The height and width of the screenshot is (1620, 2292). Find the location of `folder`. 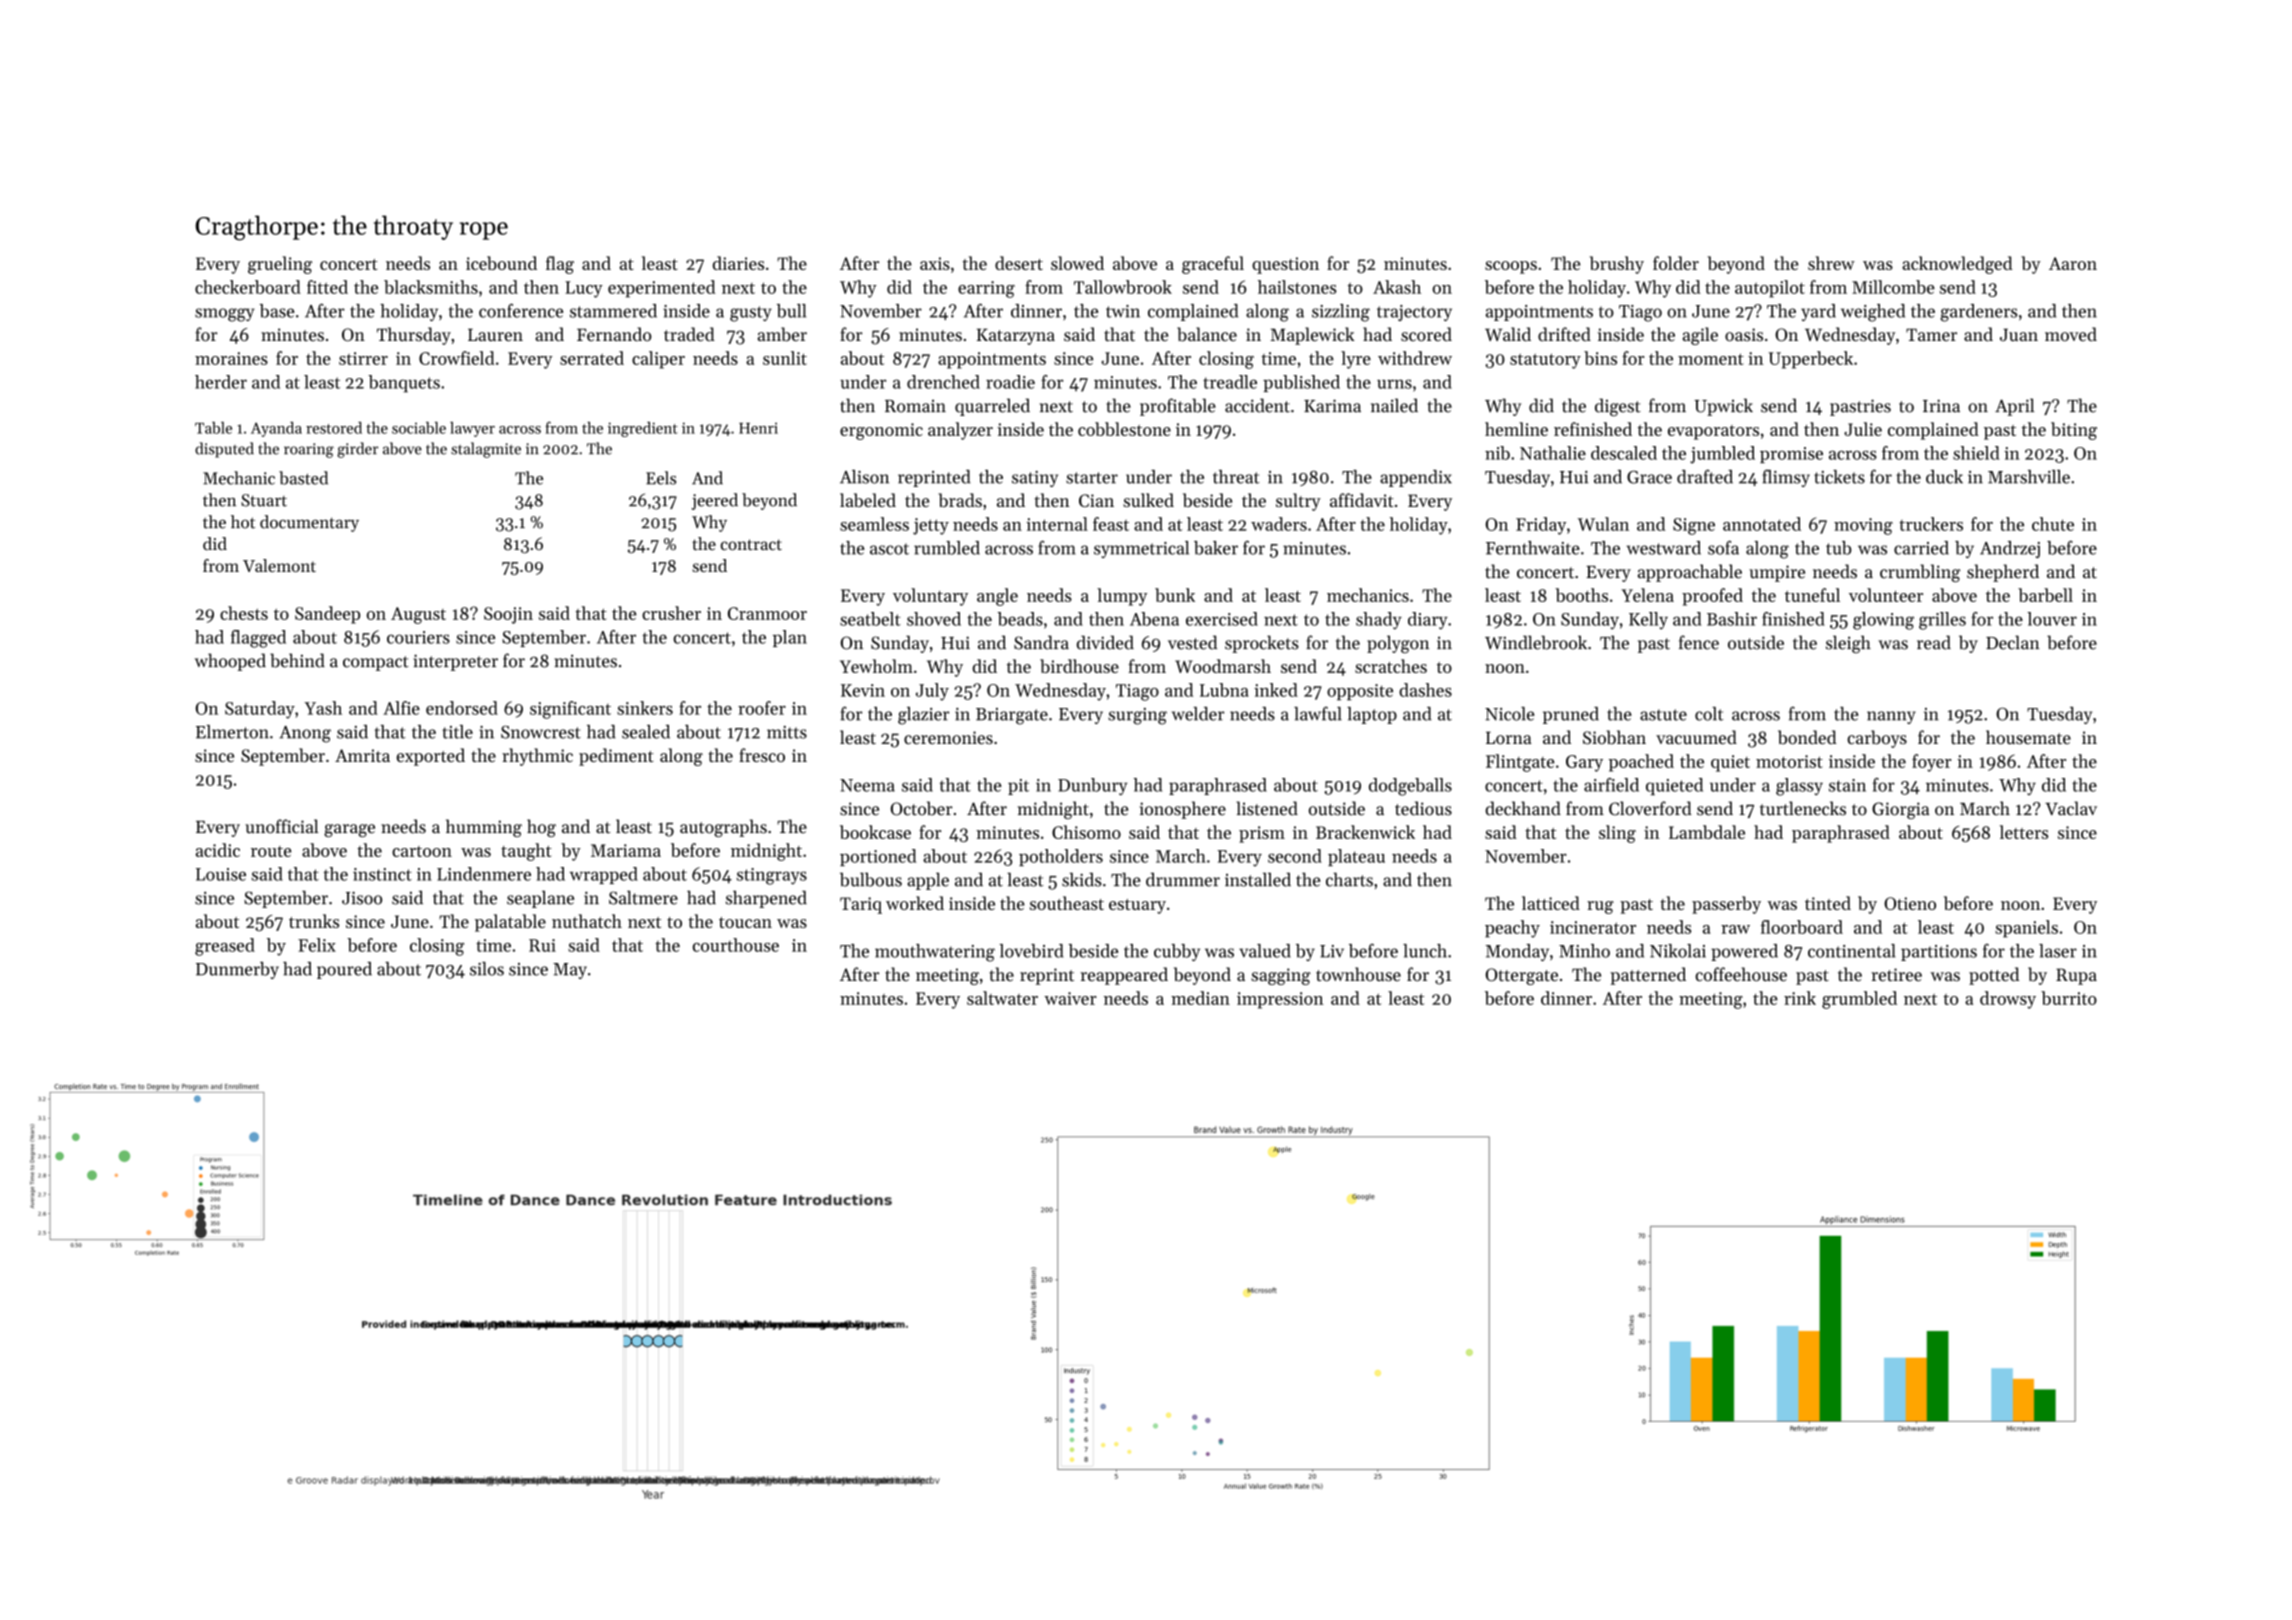

folder is located at coordinates (1676, 263).
